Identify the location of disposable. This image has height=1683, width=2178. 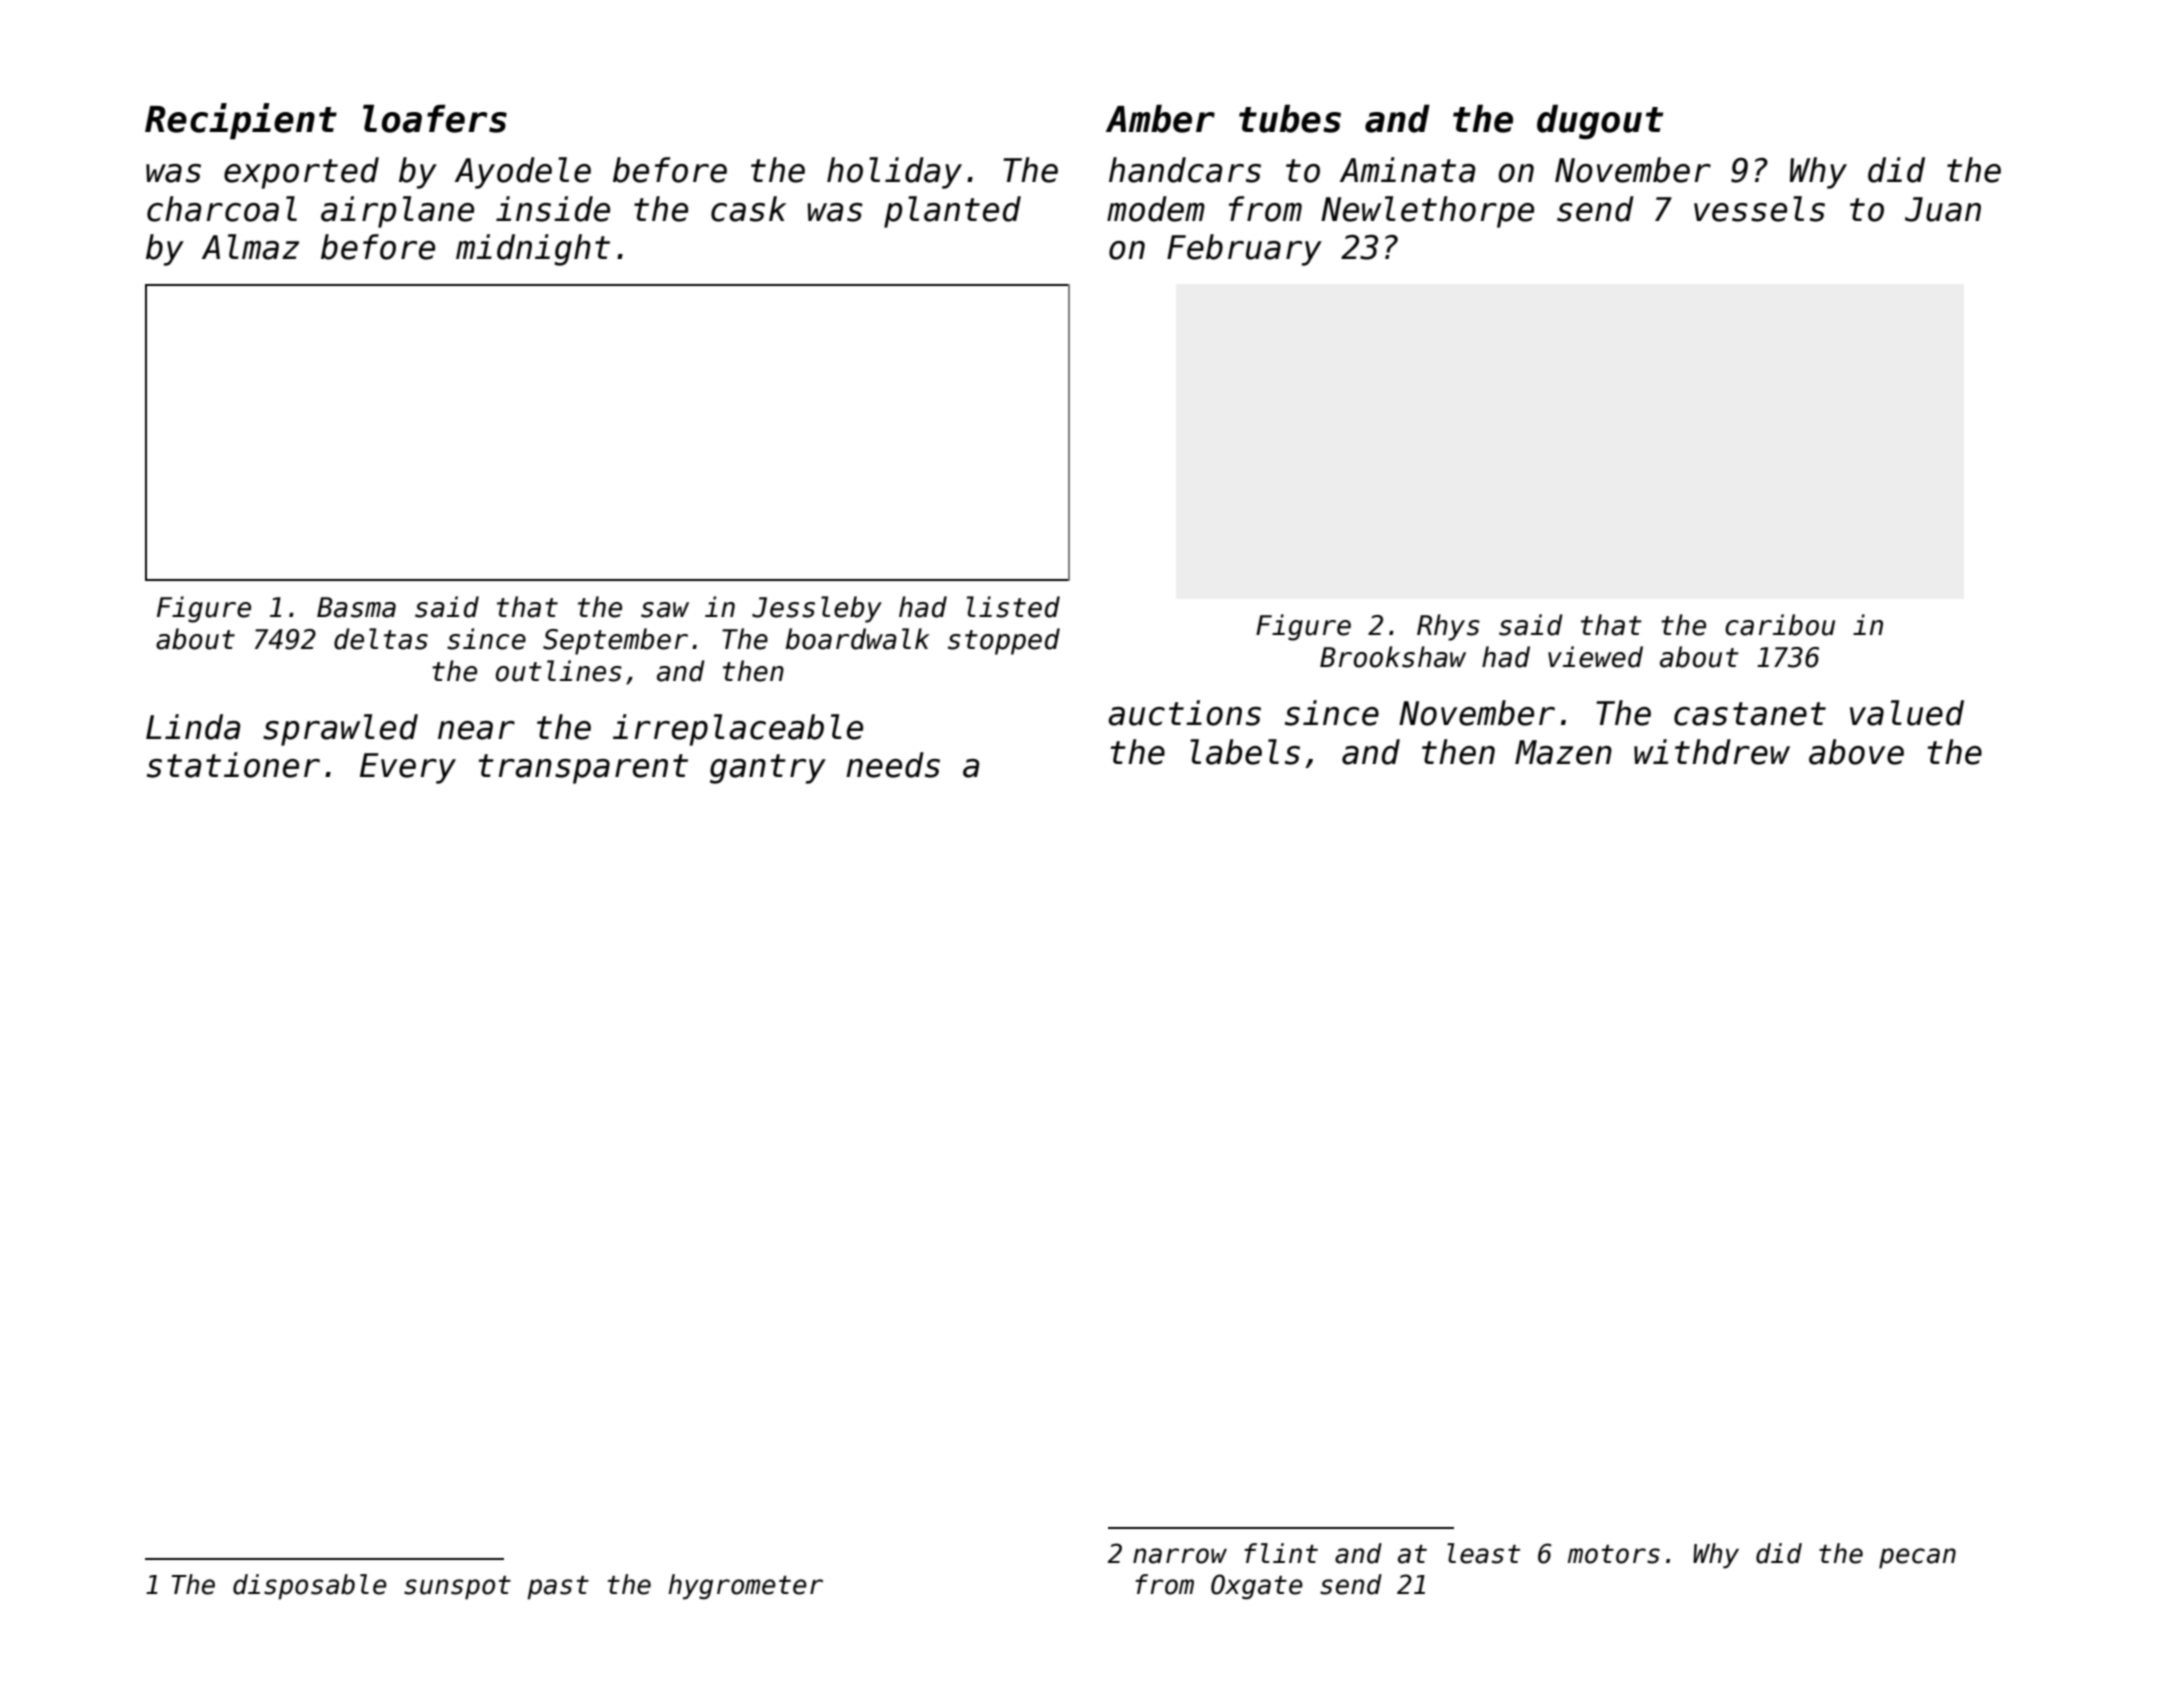
(310, 1587).
